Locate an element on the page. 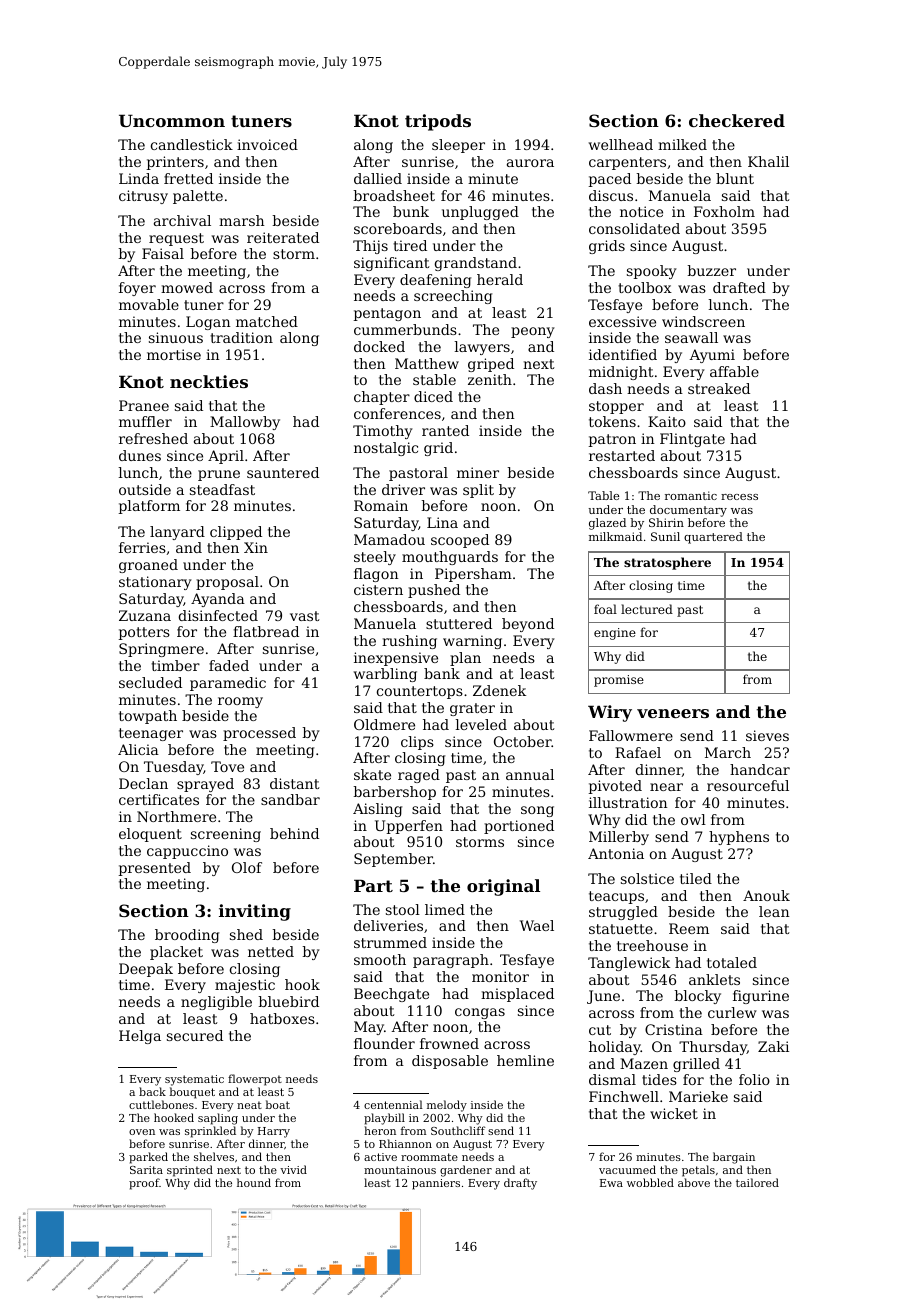  lectured is located at coordinates (647, 609).
